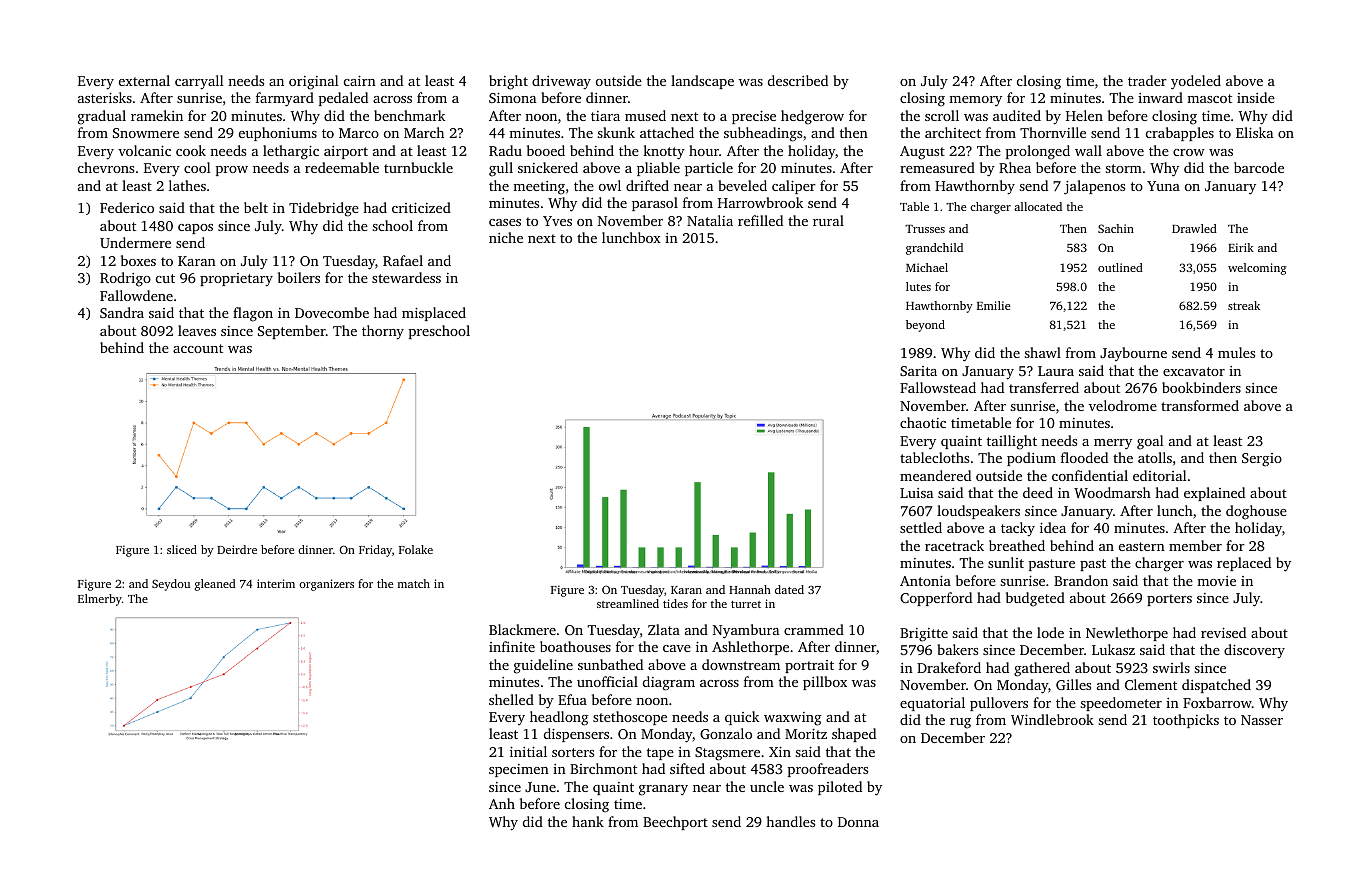  What do you see at coordinates (916, 493) in the image?
I see `Luisa` at bounding box center [916, 493].
